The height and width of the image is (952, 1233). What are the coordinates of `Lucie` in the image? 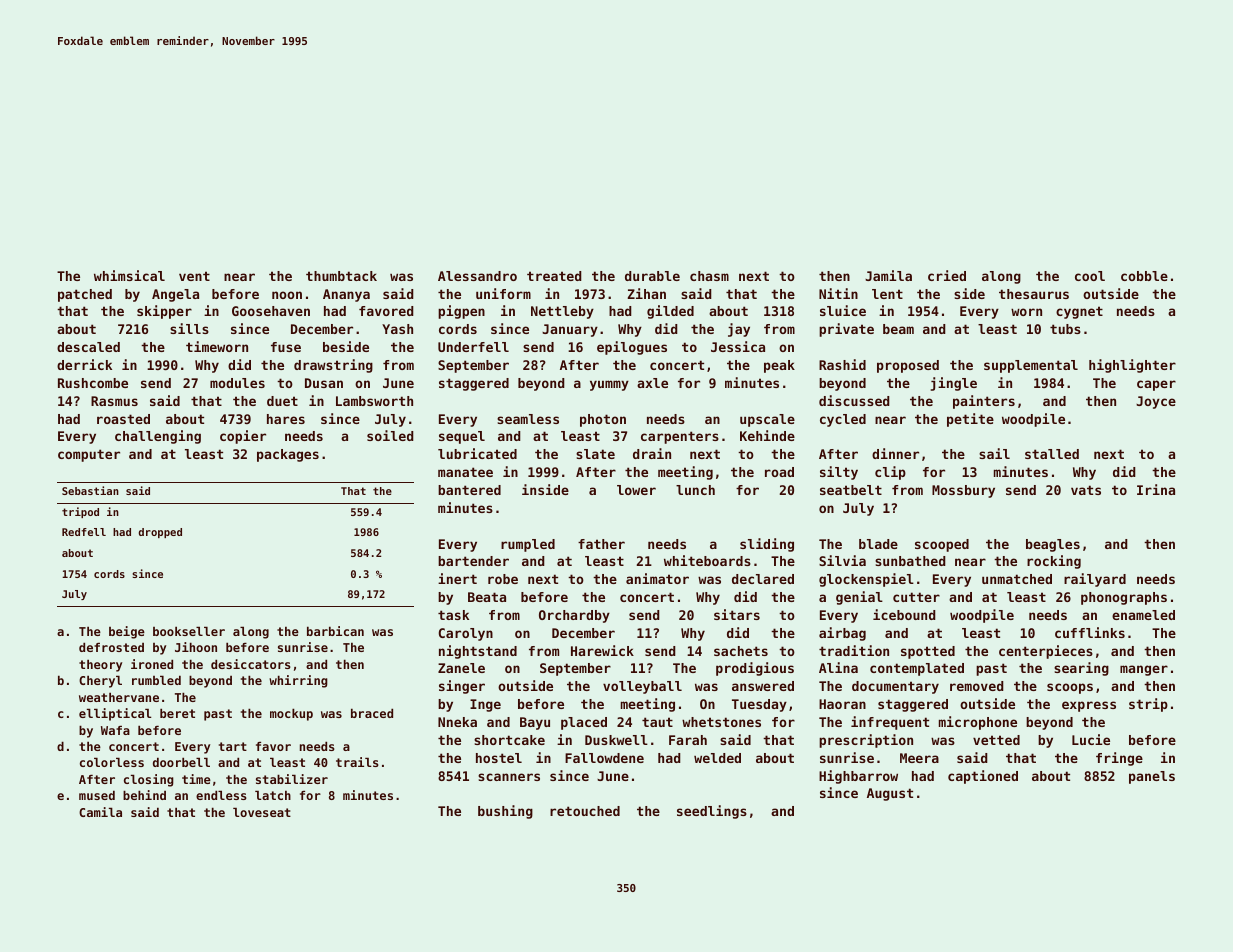 It's located at (1091, 739).
